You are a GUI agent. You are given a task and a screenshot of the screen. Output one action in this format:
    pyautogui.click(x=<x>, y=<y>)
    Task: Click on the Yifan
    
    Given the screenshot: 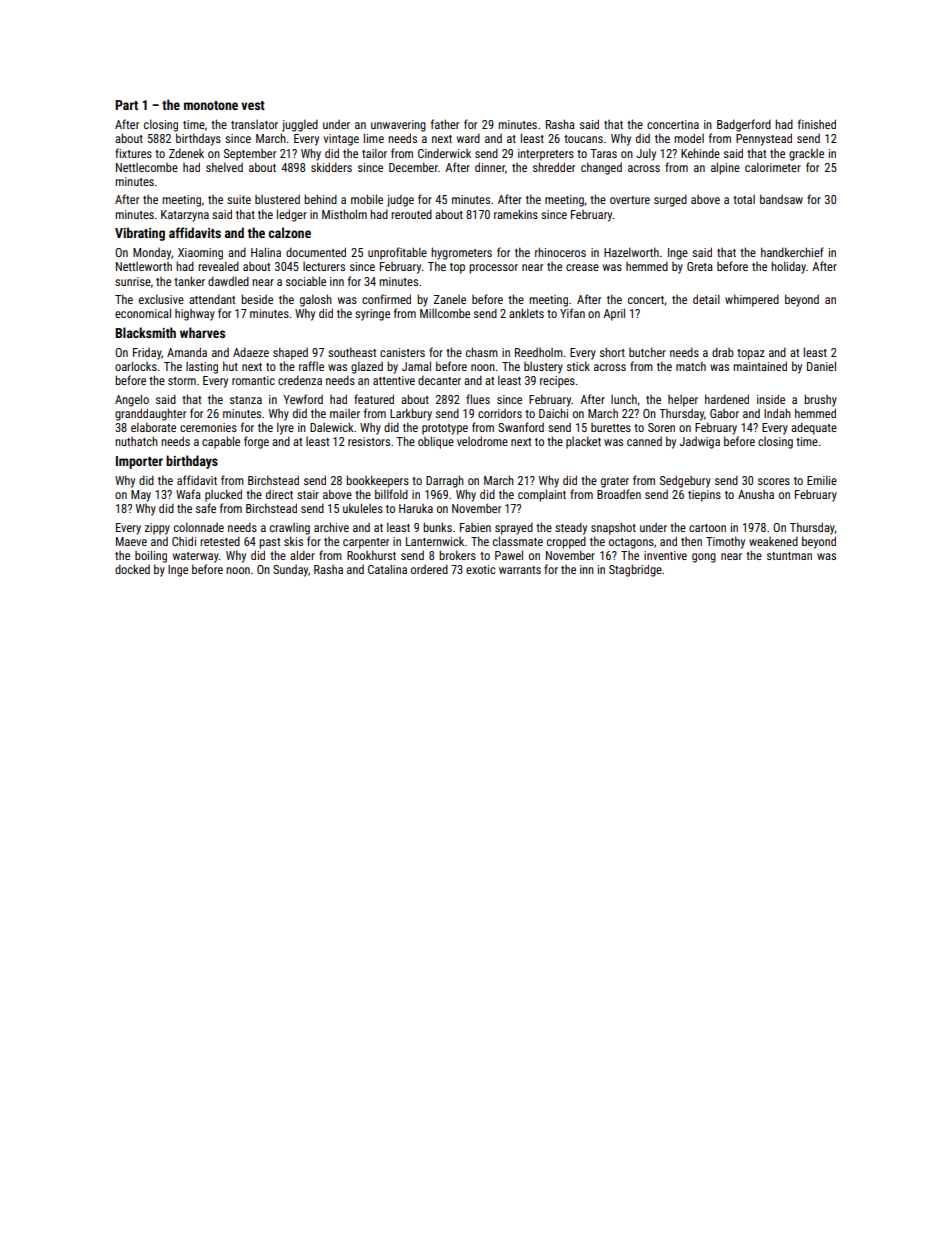 What is the action you would take?
    pyautogui.click(x=572, y=313)
